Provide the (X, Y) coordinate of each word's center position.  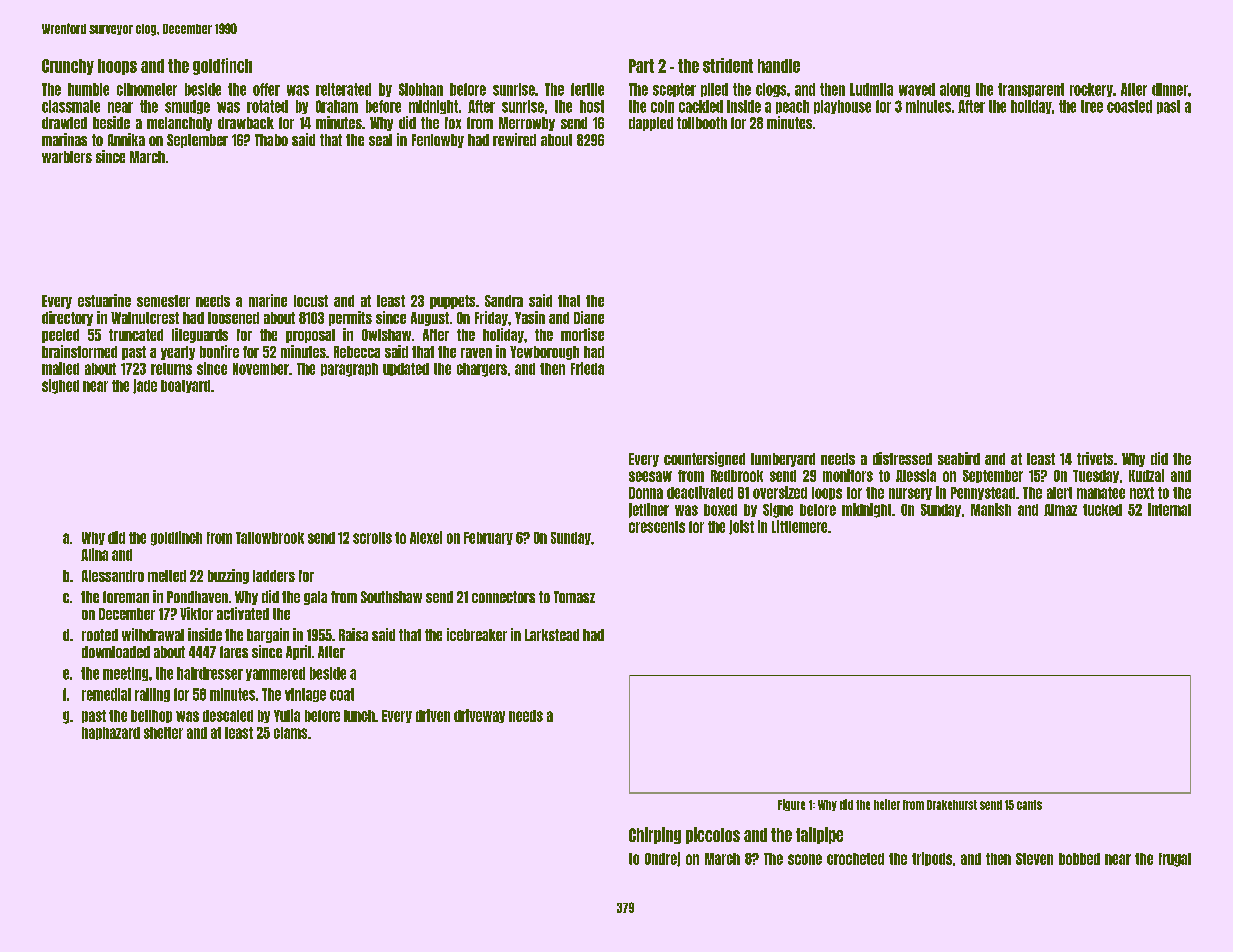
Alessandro (113, 576)
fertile (587, 89)
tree (1092, 106)
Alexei (426, 537)
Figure (791, 805)
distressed (902, 458)
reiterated (343, 89)
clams (290, 733)
